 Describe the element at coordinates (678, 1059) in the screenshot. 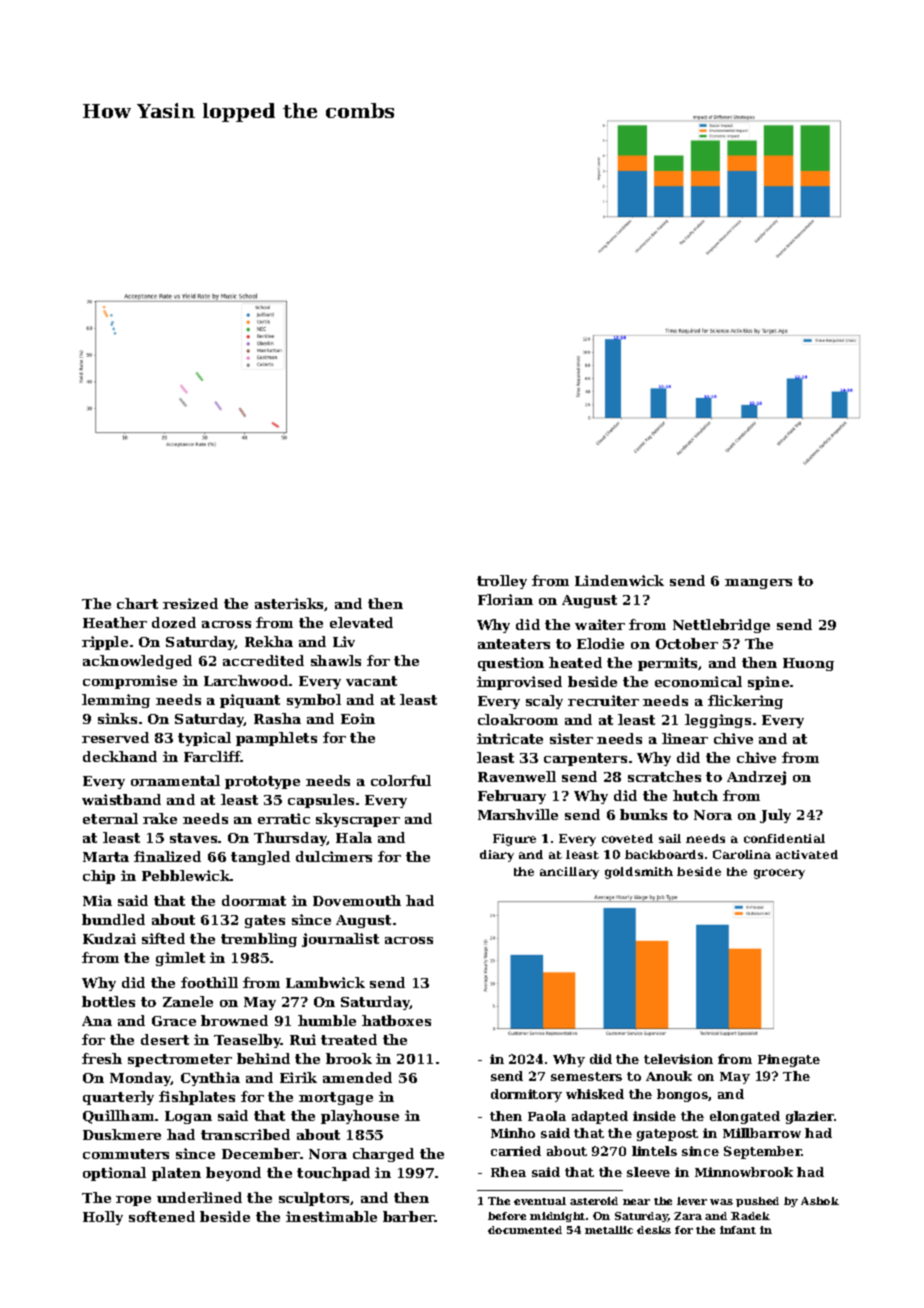

I see `television` at that location.
